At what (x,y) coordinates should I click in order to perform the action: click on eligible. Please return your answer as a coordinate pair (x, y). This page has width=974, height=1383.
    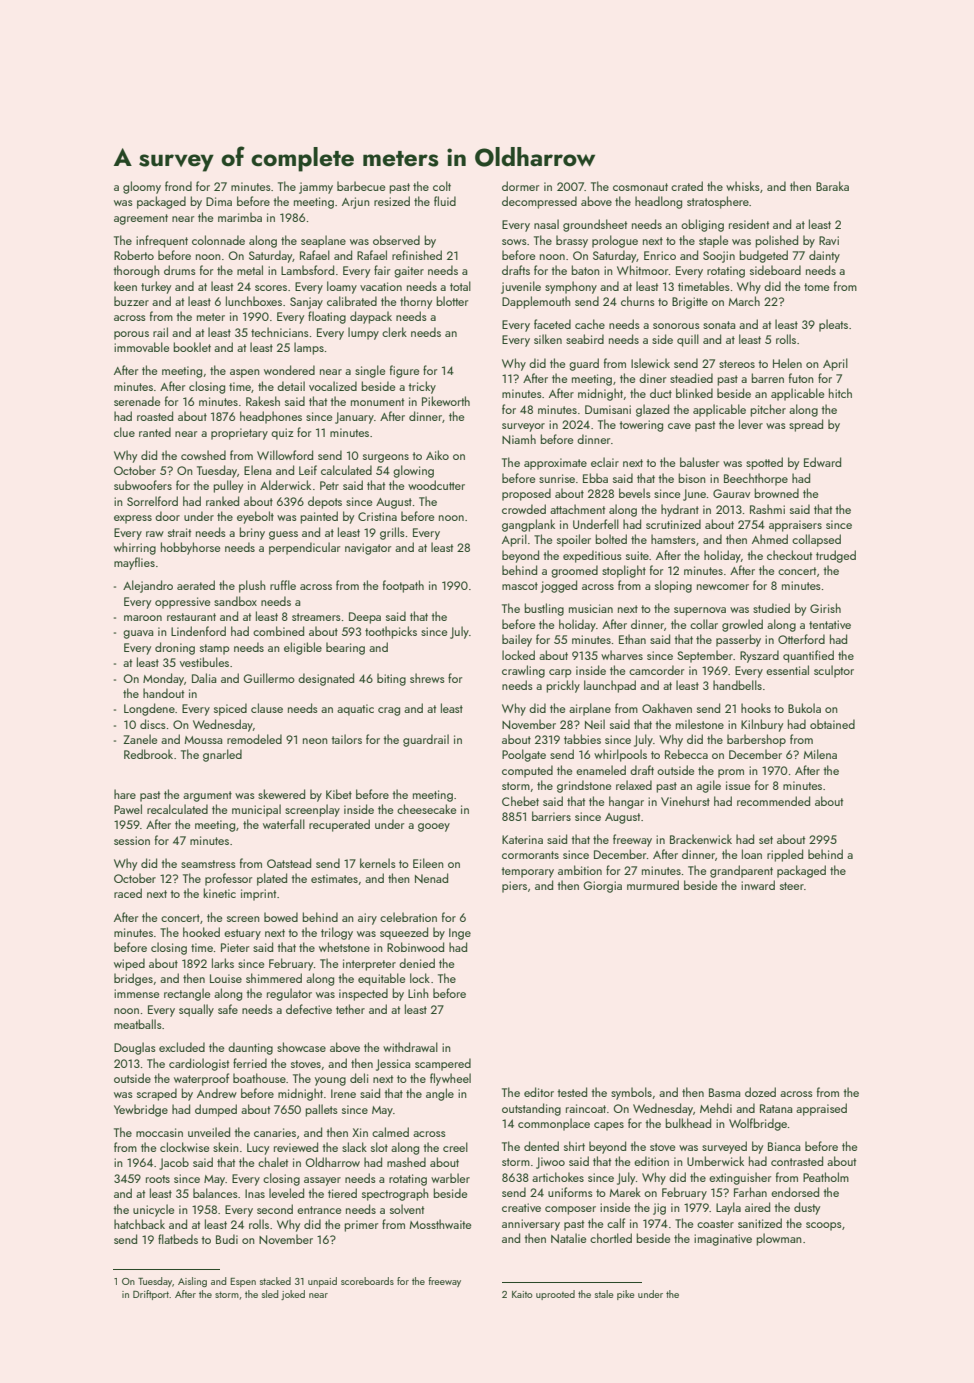
    Looking at the image, I should click on (303, 648).
